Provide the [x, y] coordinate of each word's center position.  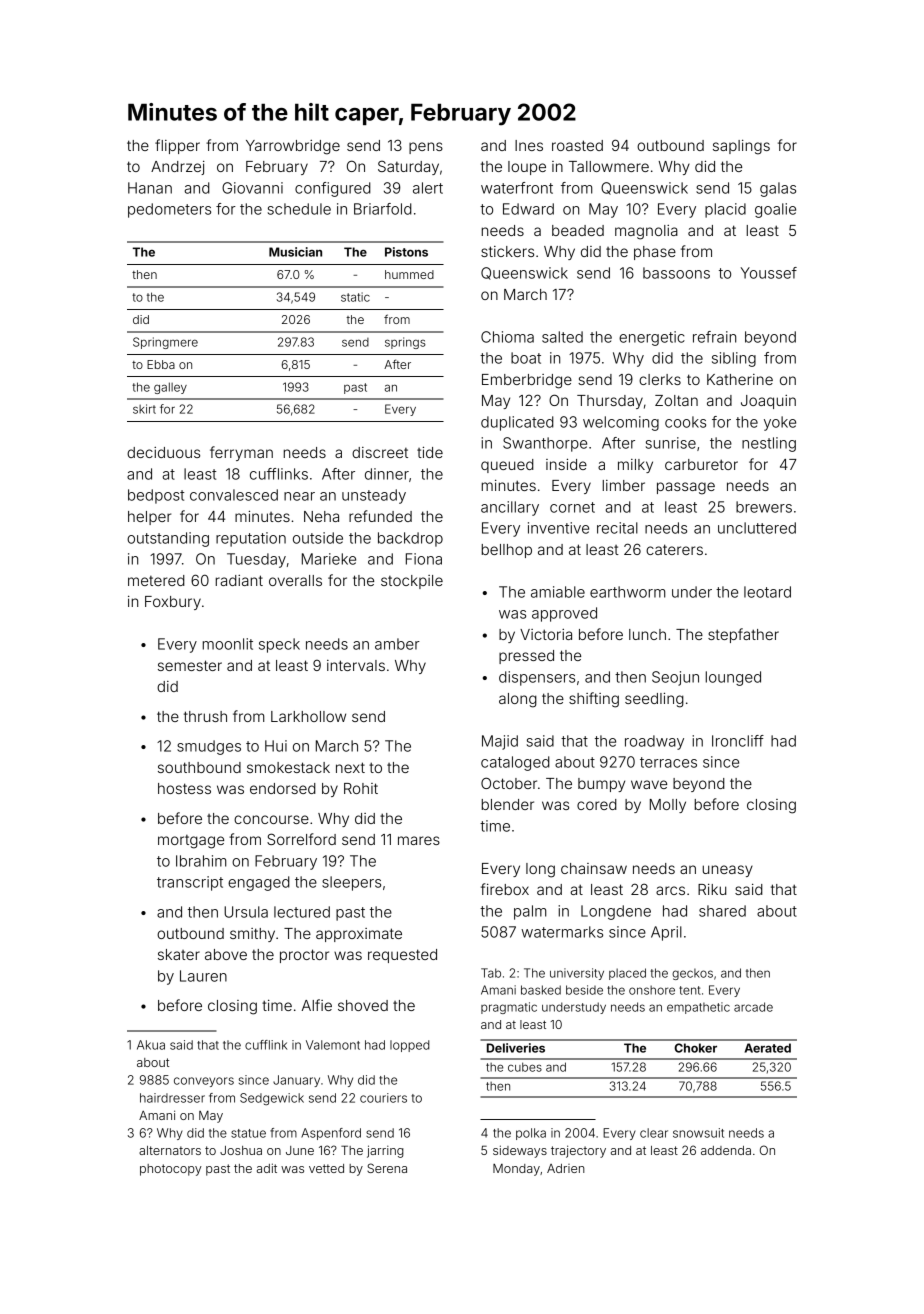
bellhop [507, 551]
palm [530, 912]
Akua [151, 1045]
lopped [410, 1046]
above [226, 954]
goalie [775, 210]
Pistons [406, 252]
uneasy [728, 871]
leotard [767, 592]
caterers [674, 549]
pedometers [169, 210]
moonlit [228, 644]
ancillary [510, 508]
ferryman [241, 453]
